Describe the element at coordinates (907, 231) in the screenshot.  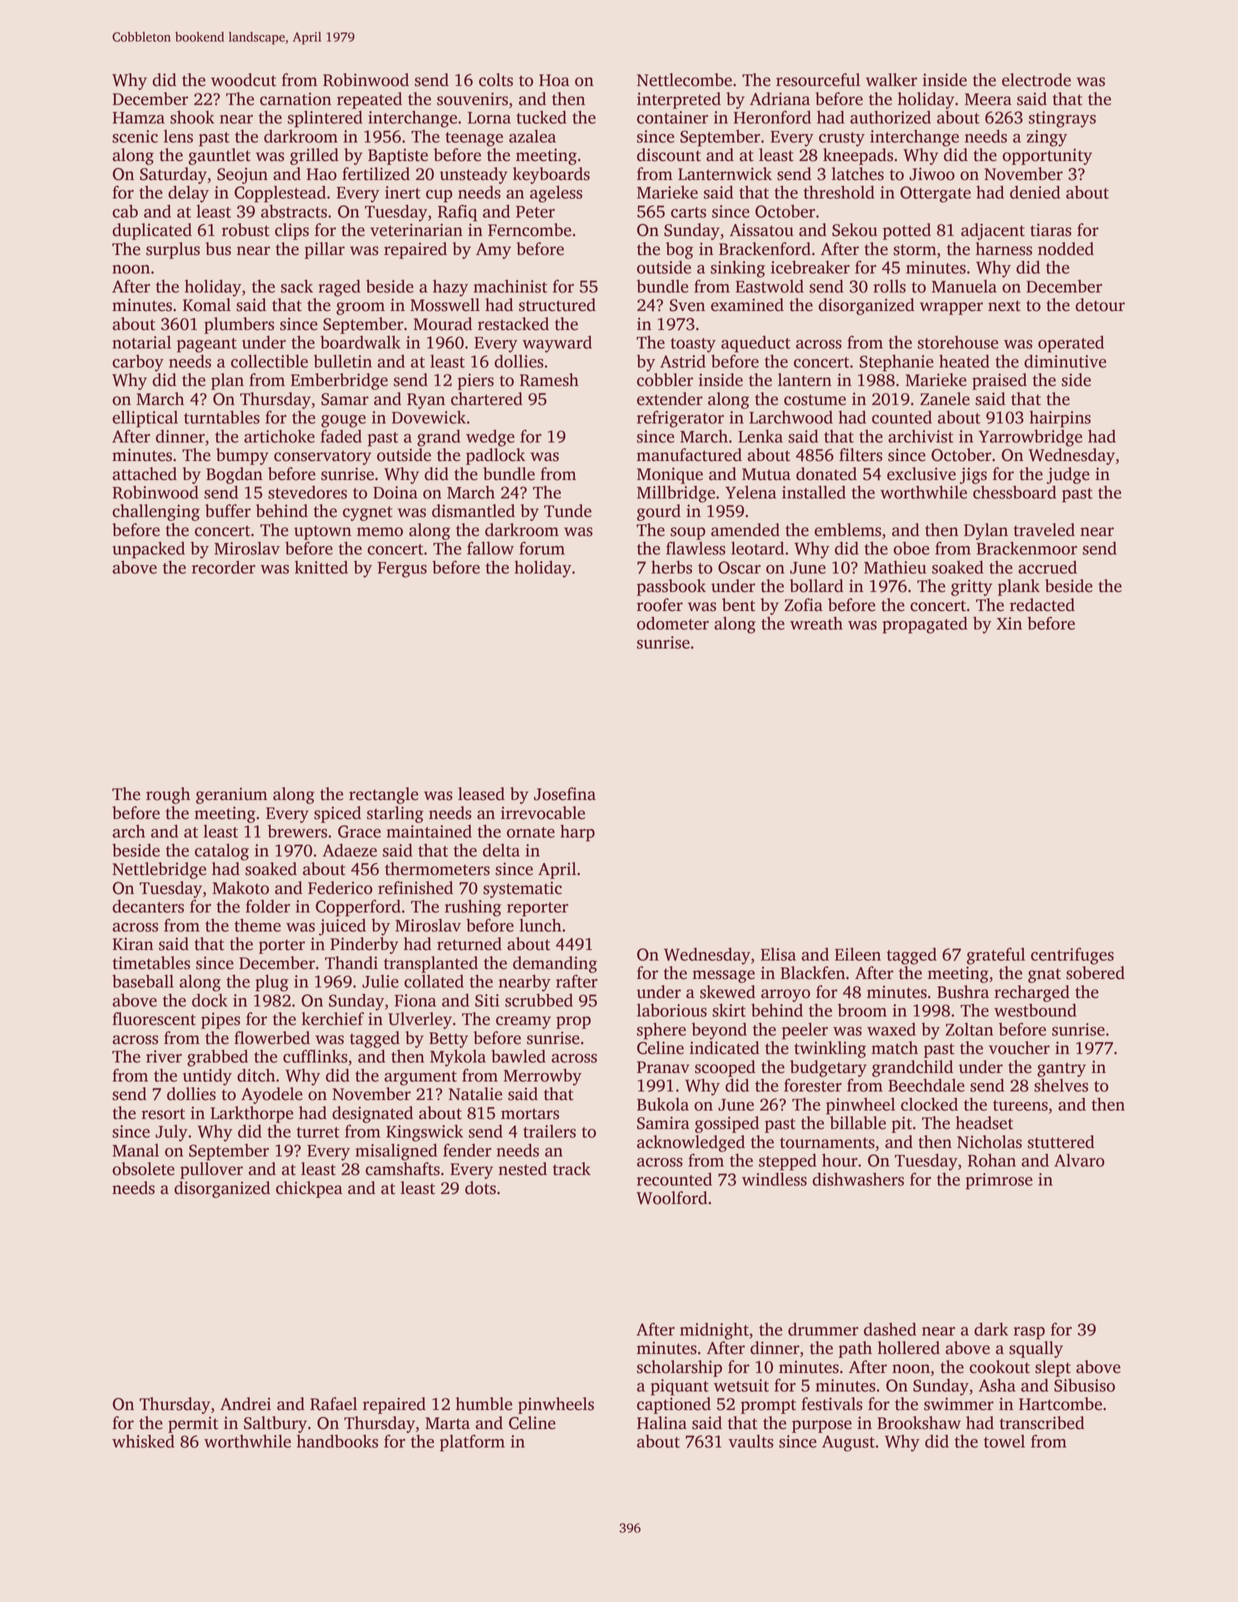
I see `potted` at that location.
